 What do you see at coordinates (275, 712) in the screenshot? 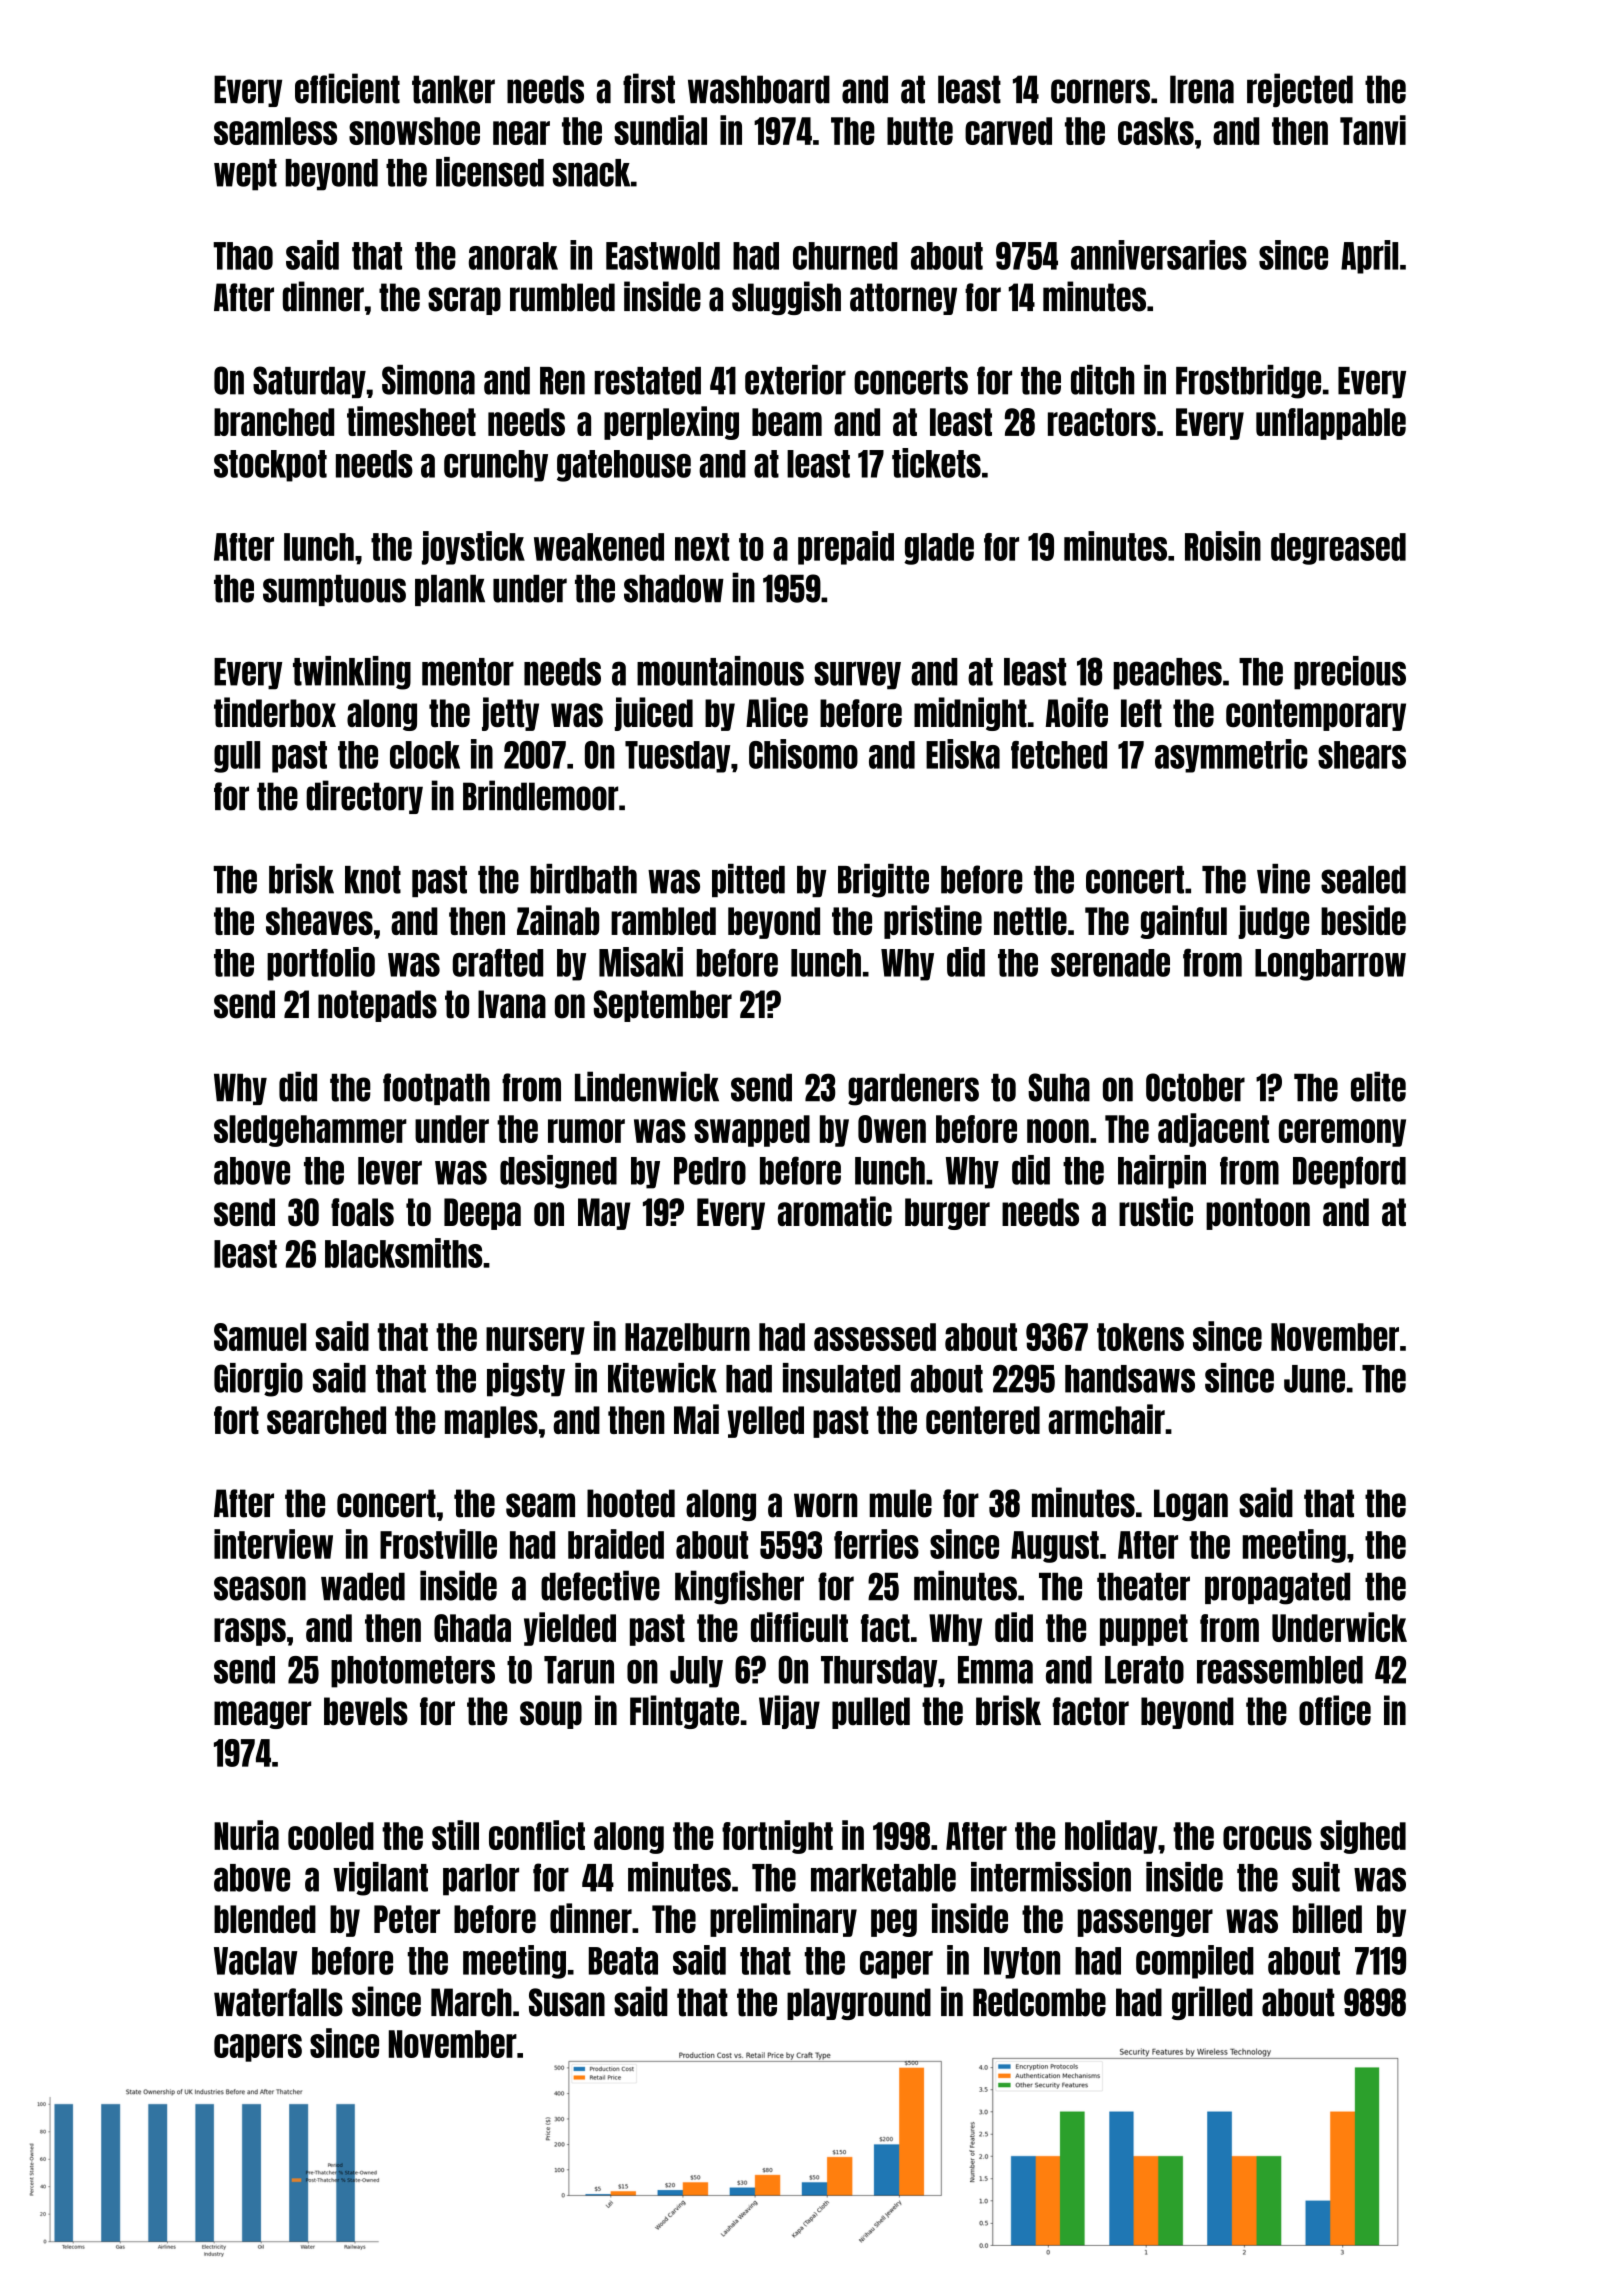
I see `tinderbox` at bounding box center [275, 712].
